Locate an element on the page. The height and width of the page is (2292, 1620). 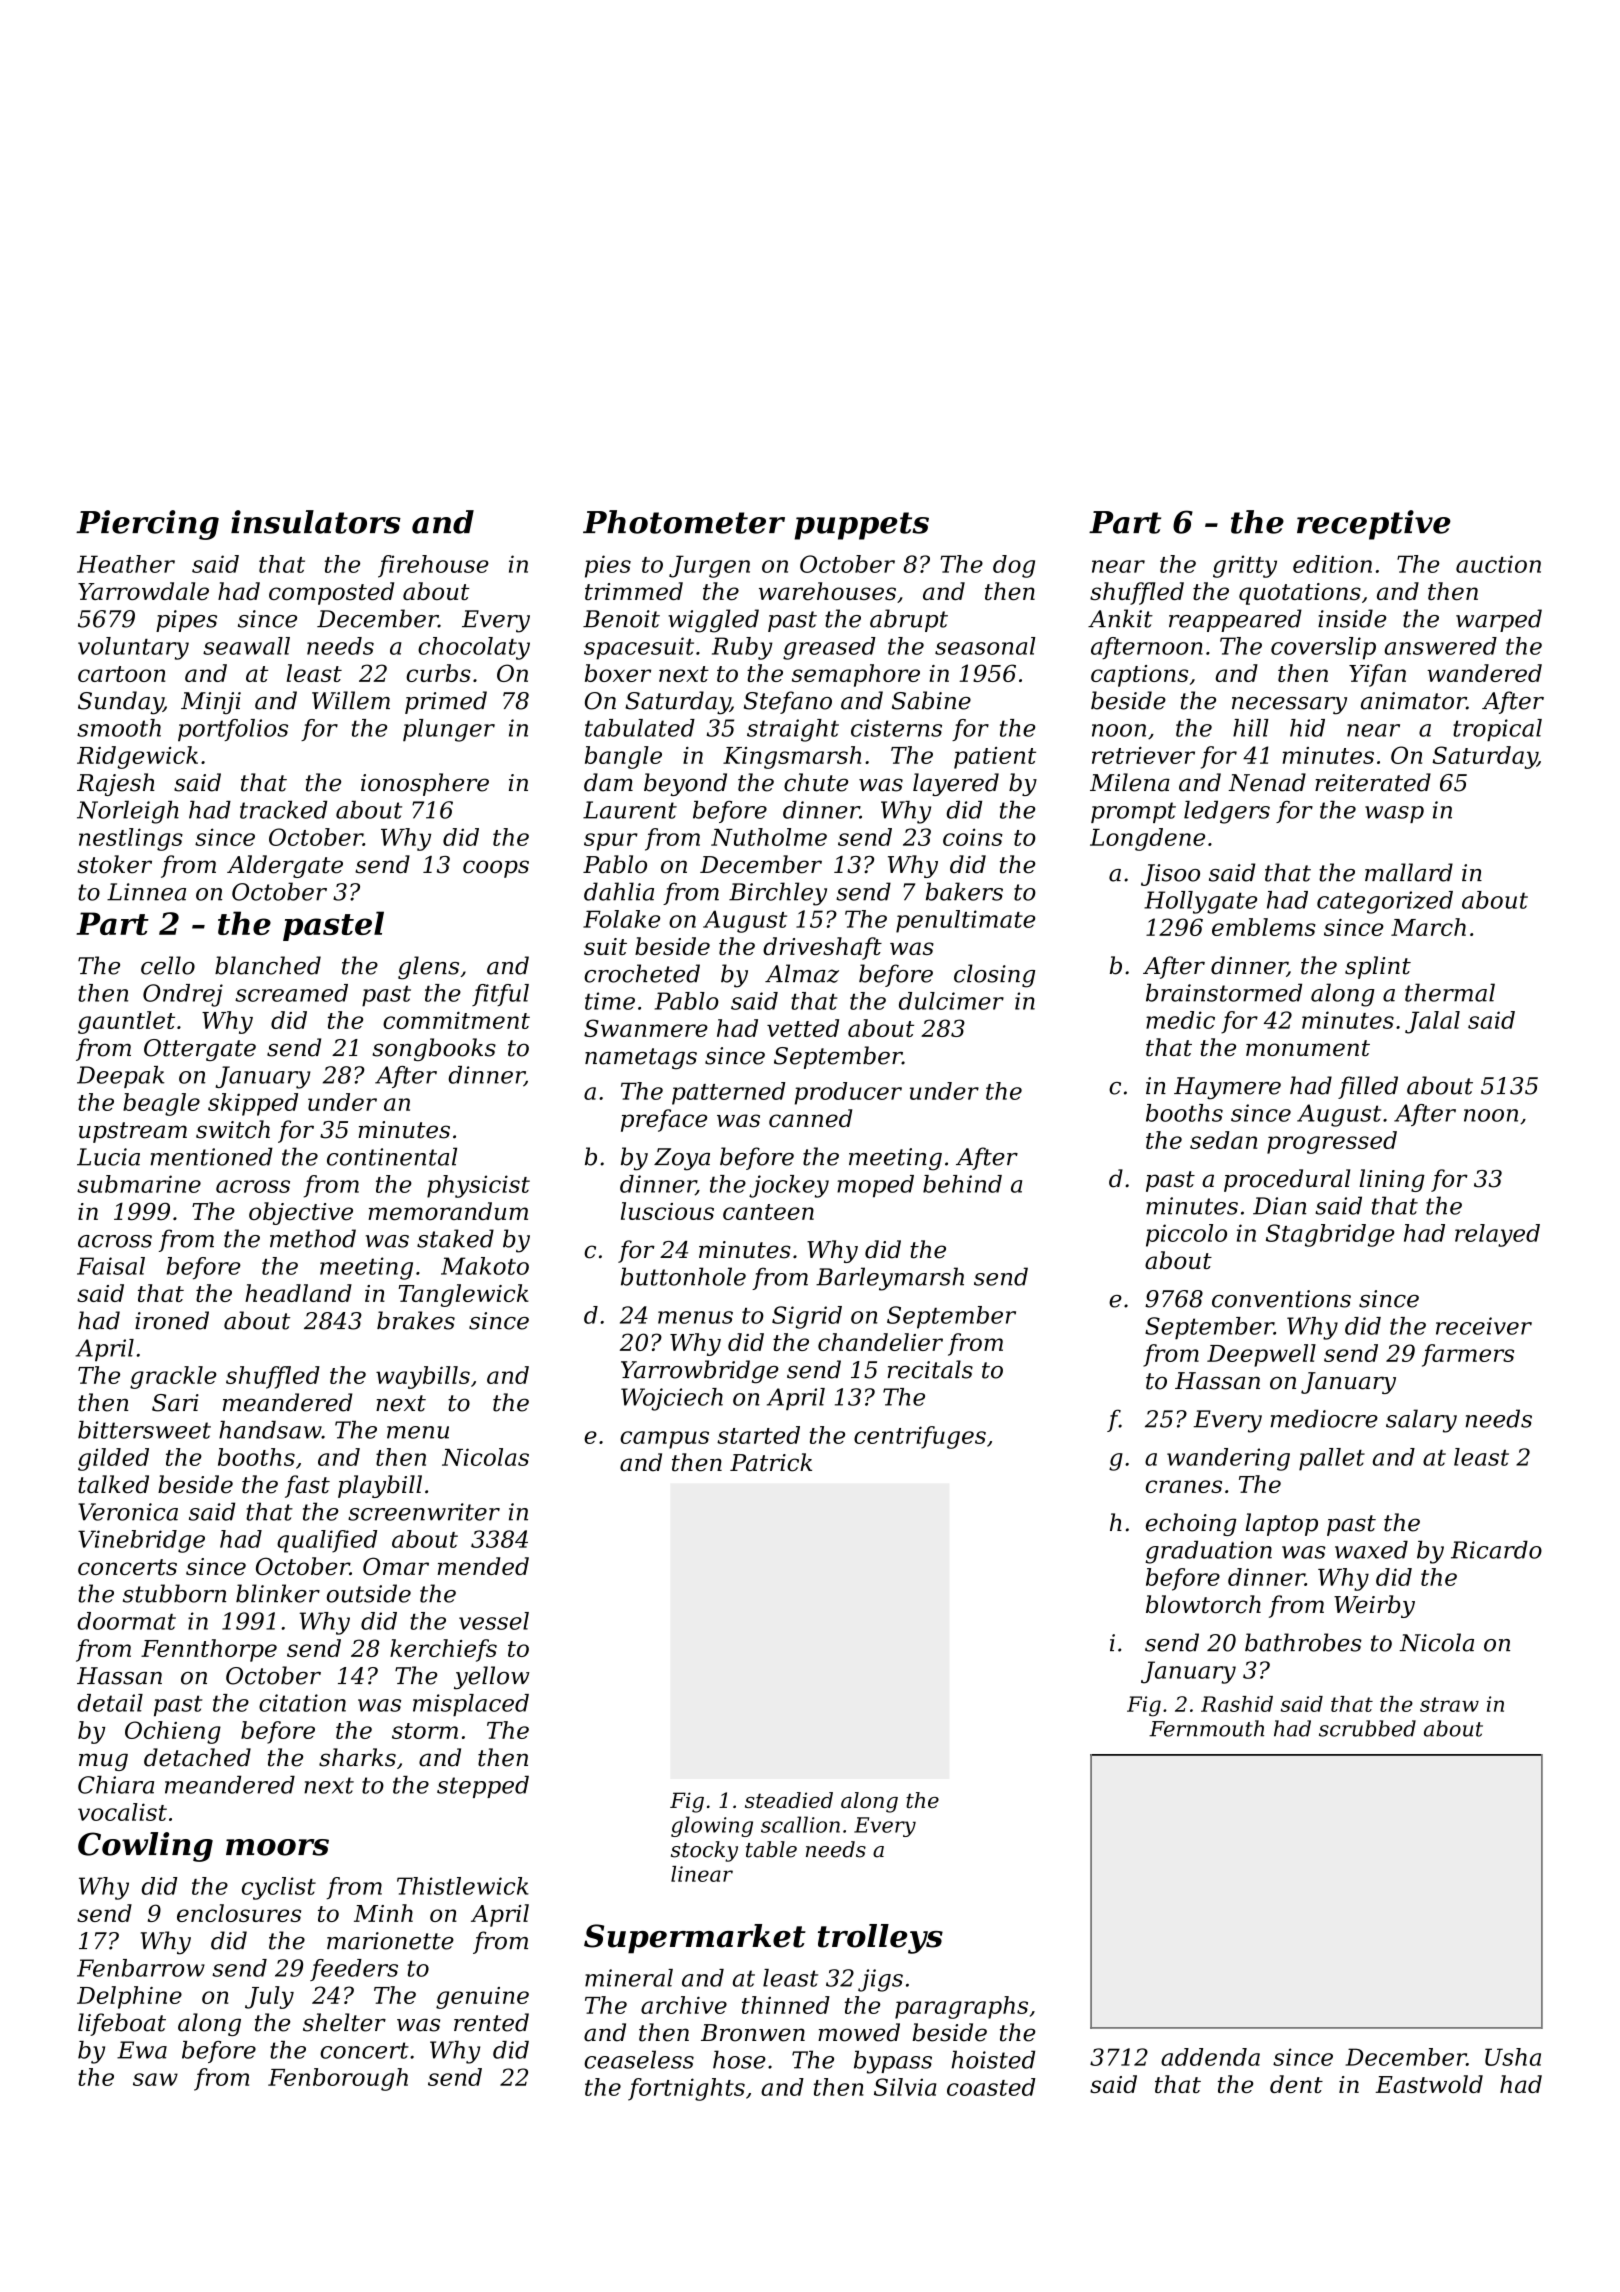
Silvia is located at coordinates (905, 2087).
